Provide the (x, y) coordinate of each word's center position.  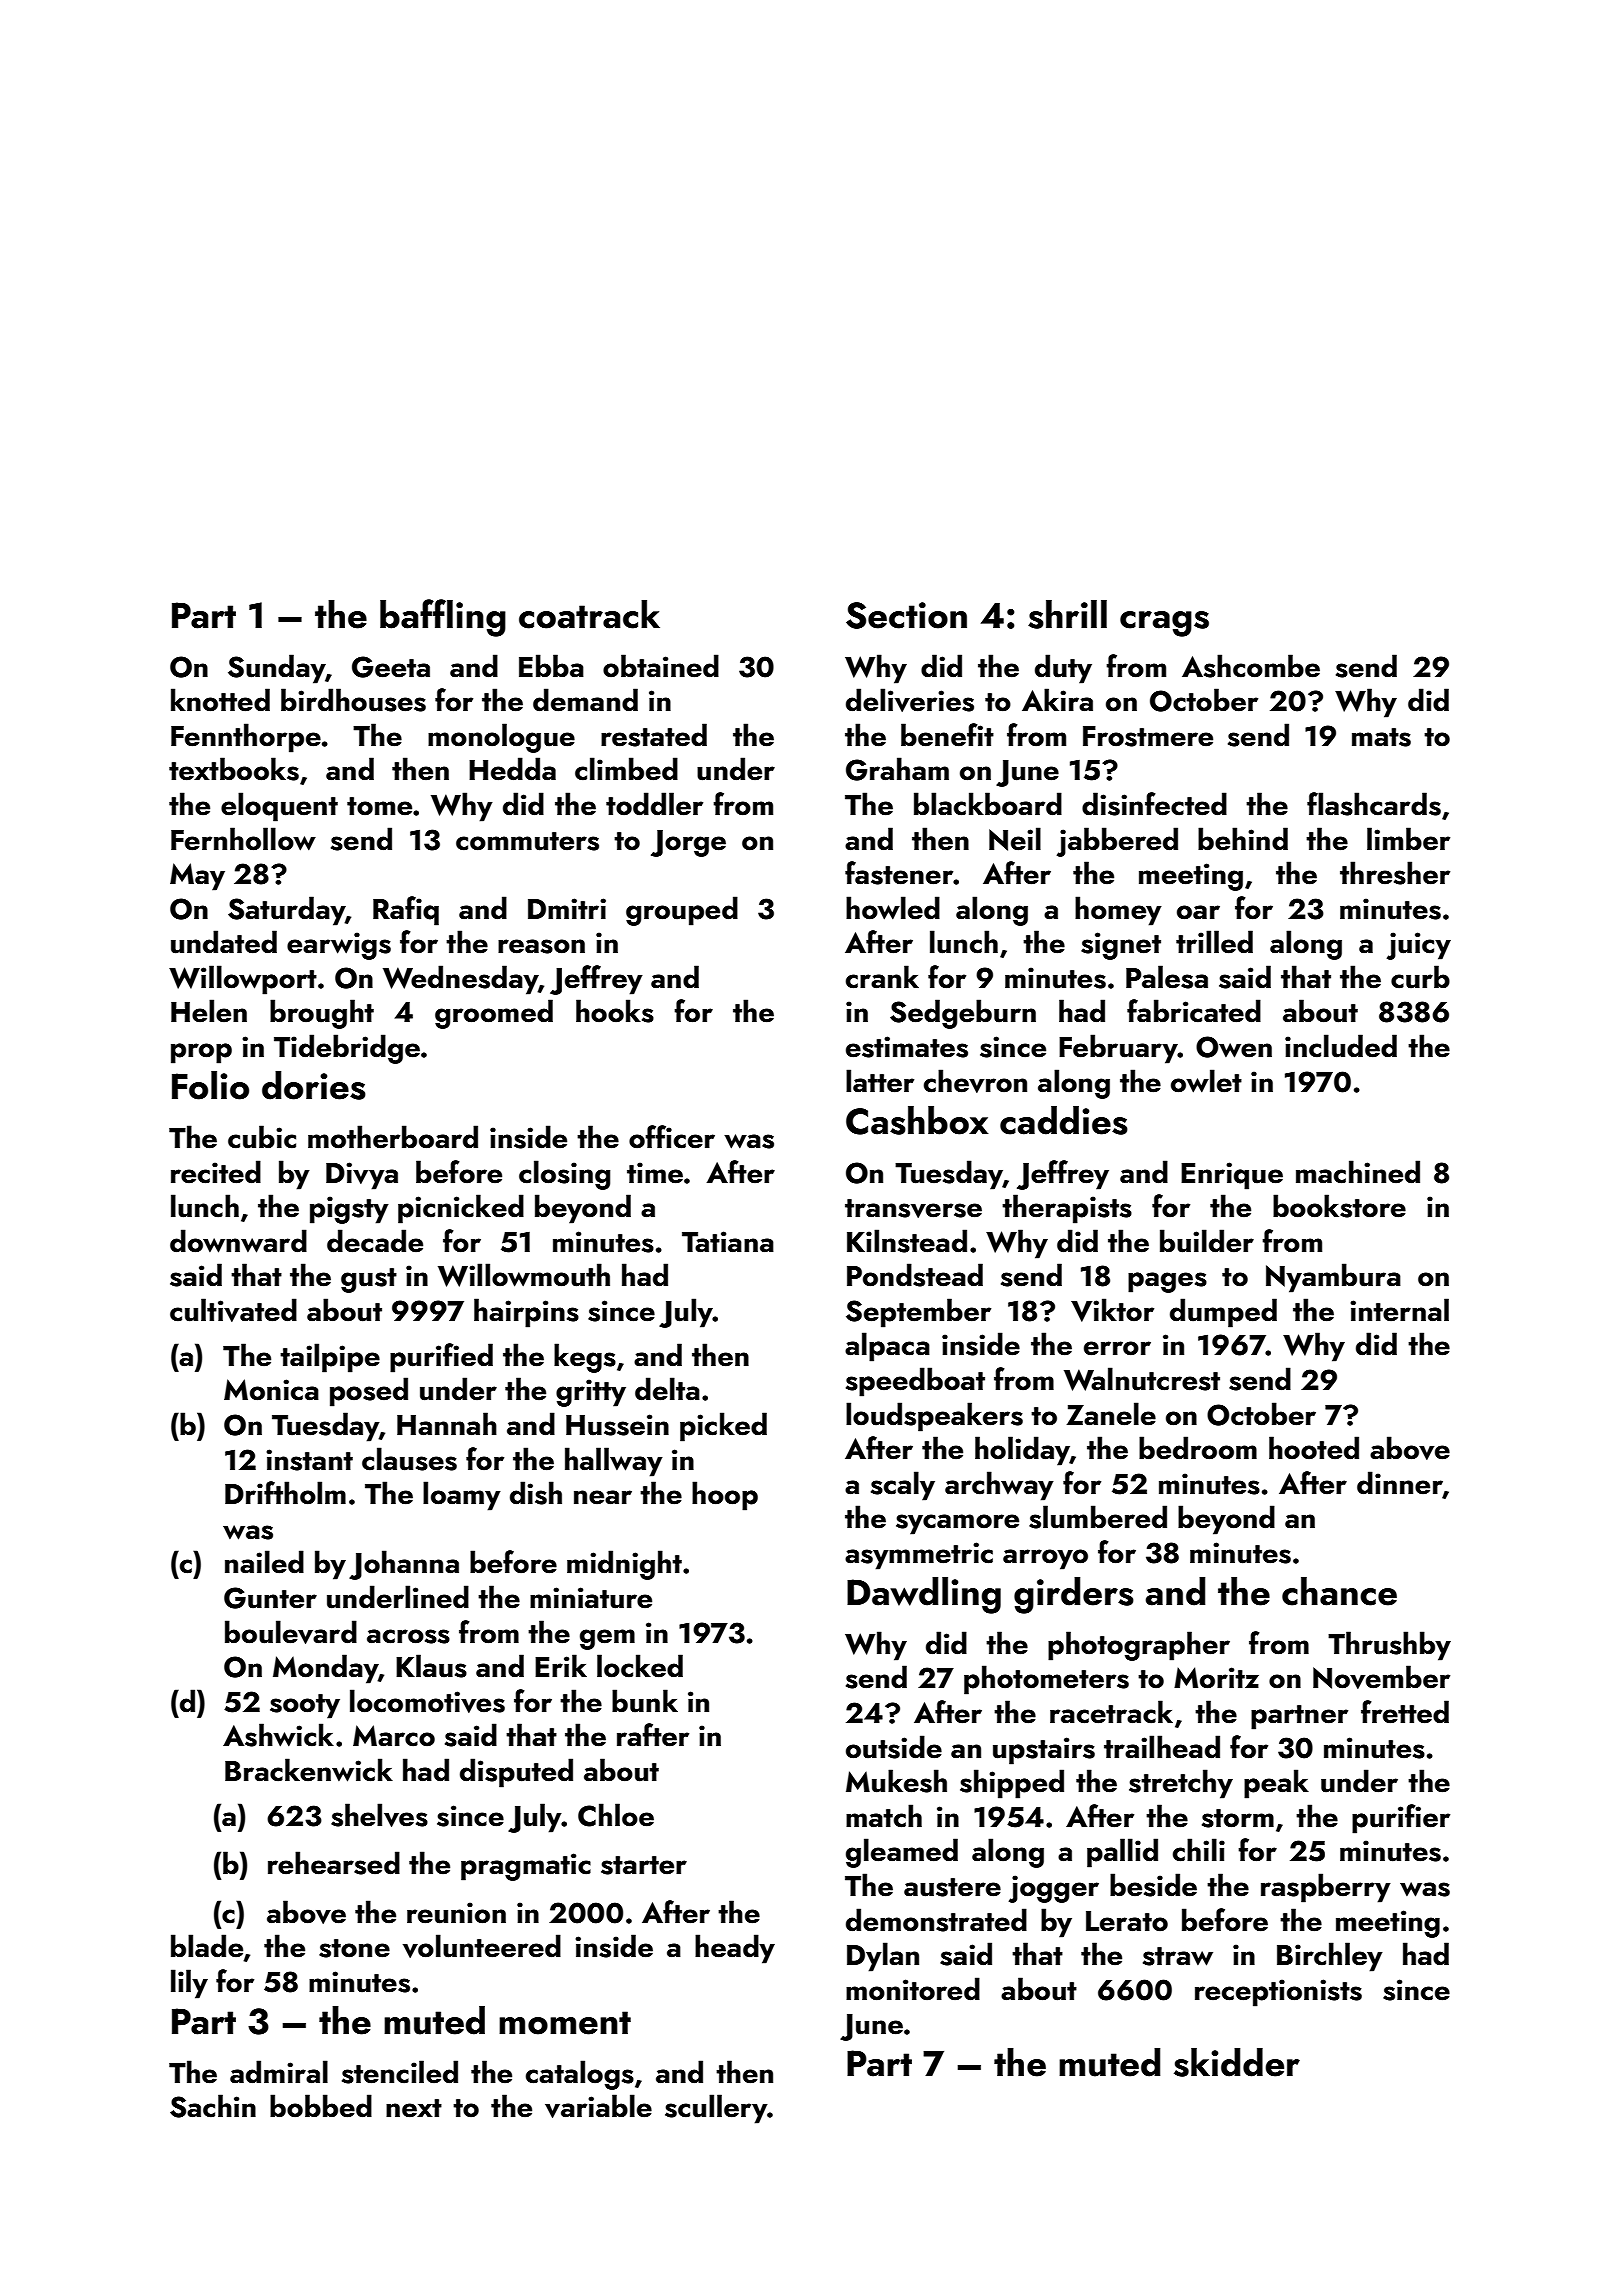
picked (723, 1427)
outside (894, 1747)
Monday (325, 1669)
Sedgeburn (963, 1014)
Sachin (213, 2106)
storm (1238, 1818)
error (1117, 1348)
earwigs (339, 946)
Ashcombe (1251, 666)
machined (1358, 1172)
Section (906, 615)
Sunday (276, 669)
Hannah (447, 1424)
